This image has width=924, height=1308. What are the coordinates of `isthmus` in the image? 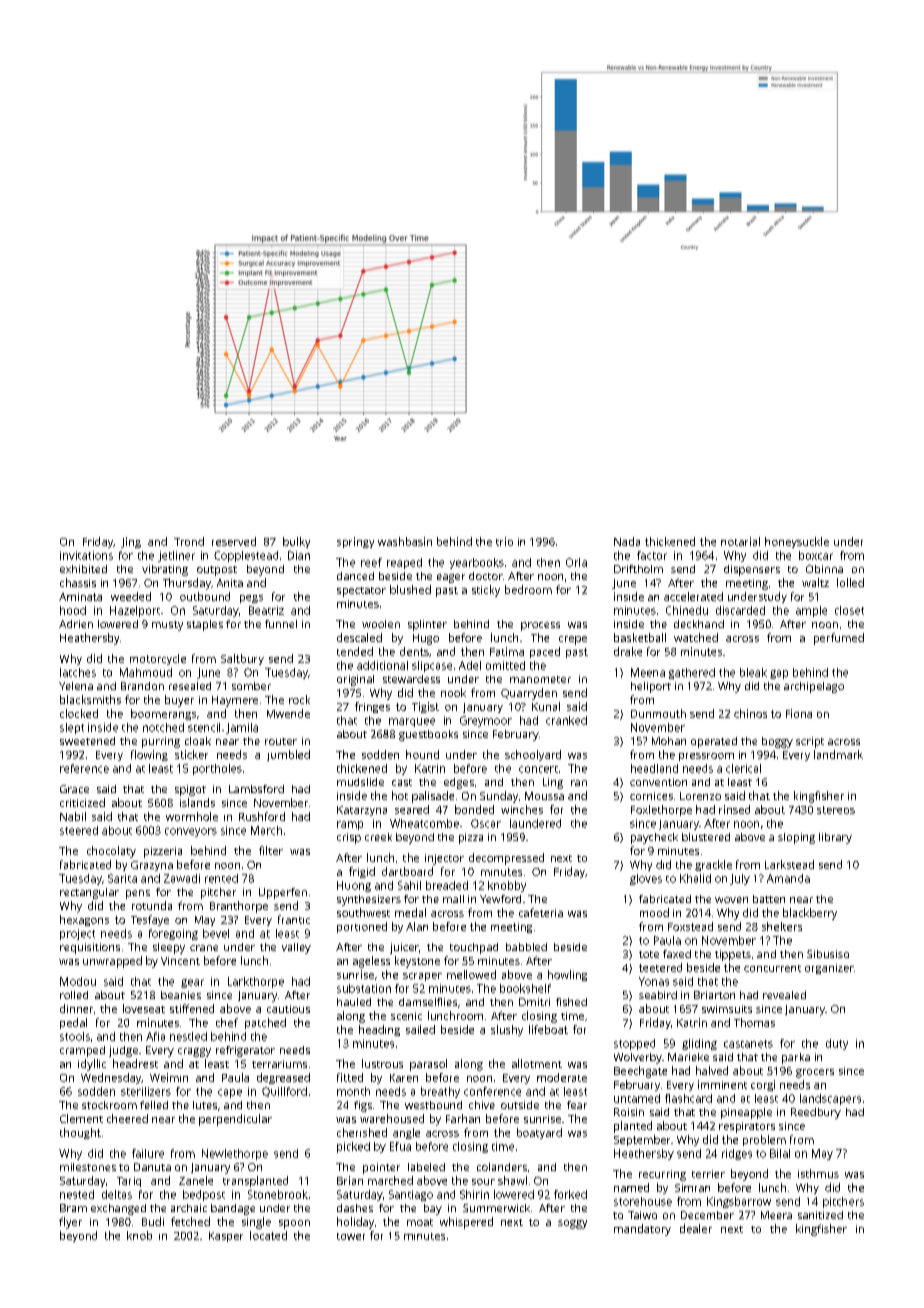 It's located at (818, 1173).
